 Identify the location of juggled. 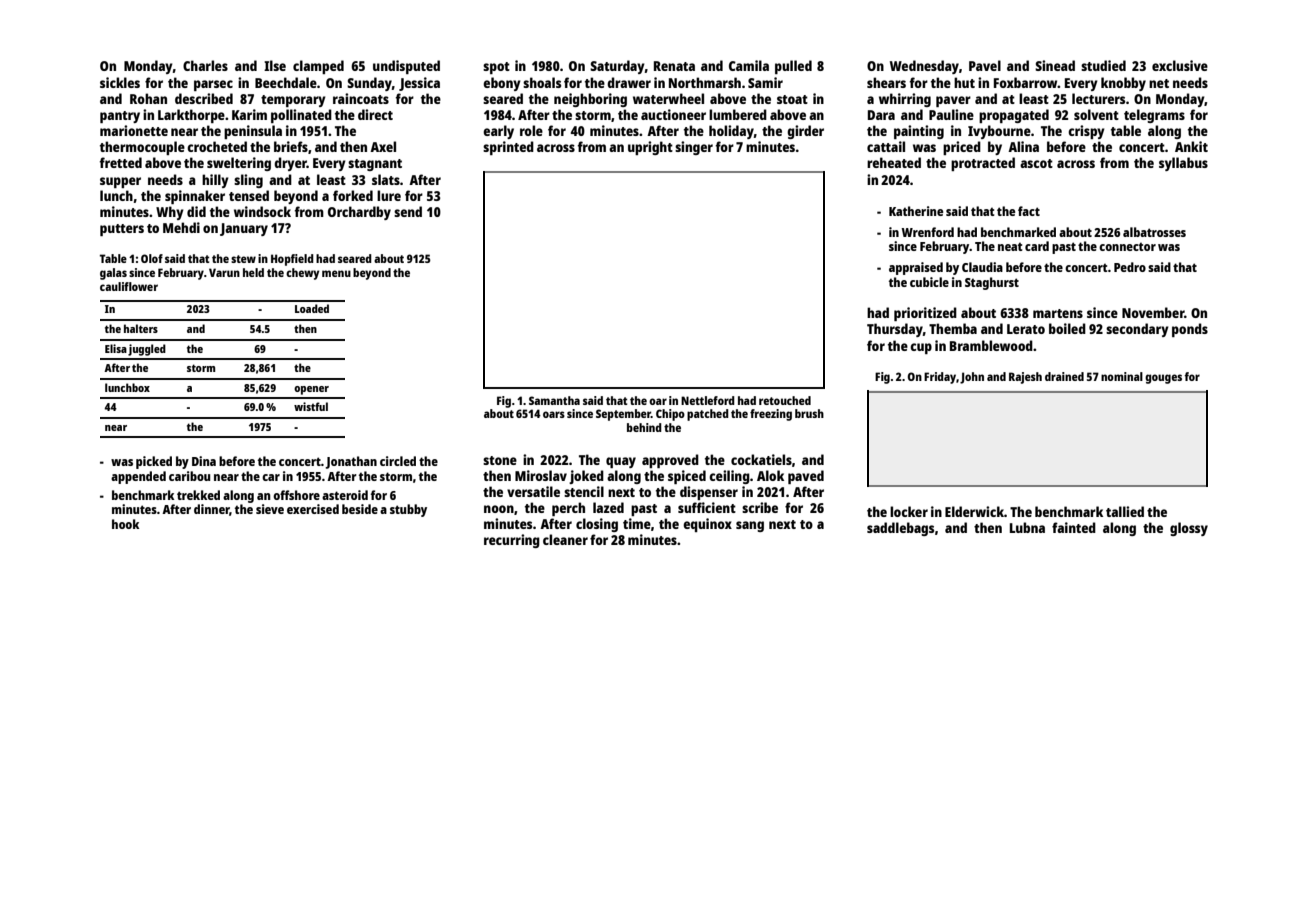
(147, 350).
